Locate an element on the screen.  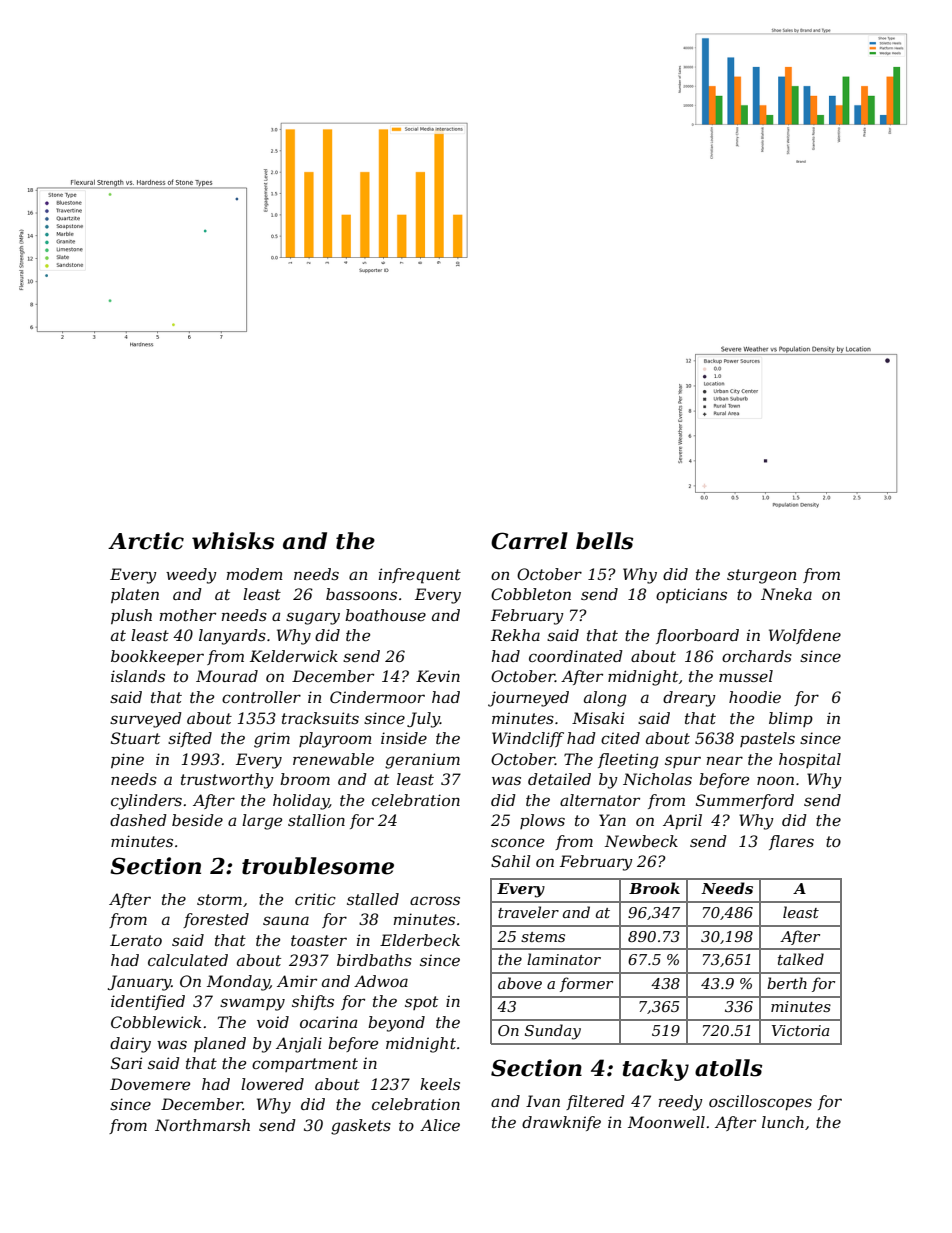
floorboard is located at coordinates (697, 636).
